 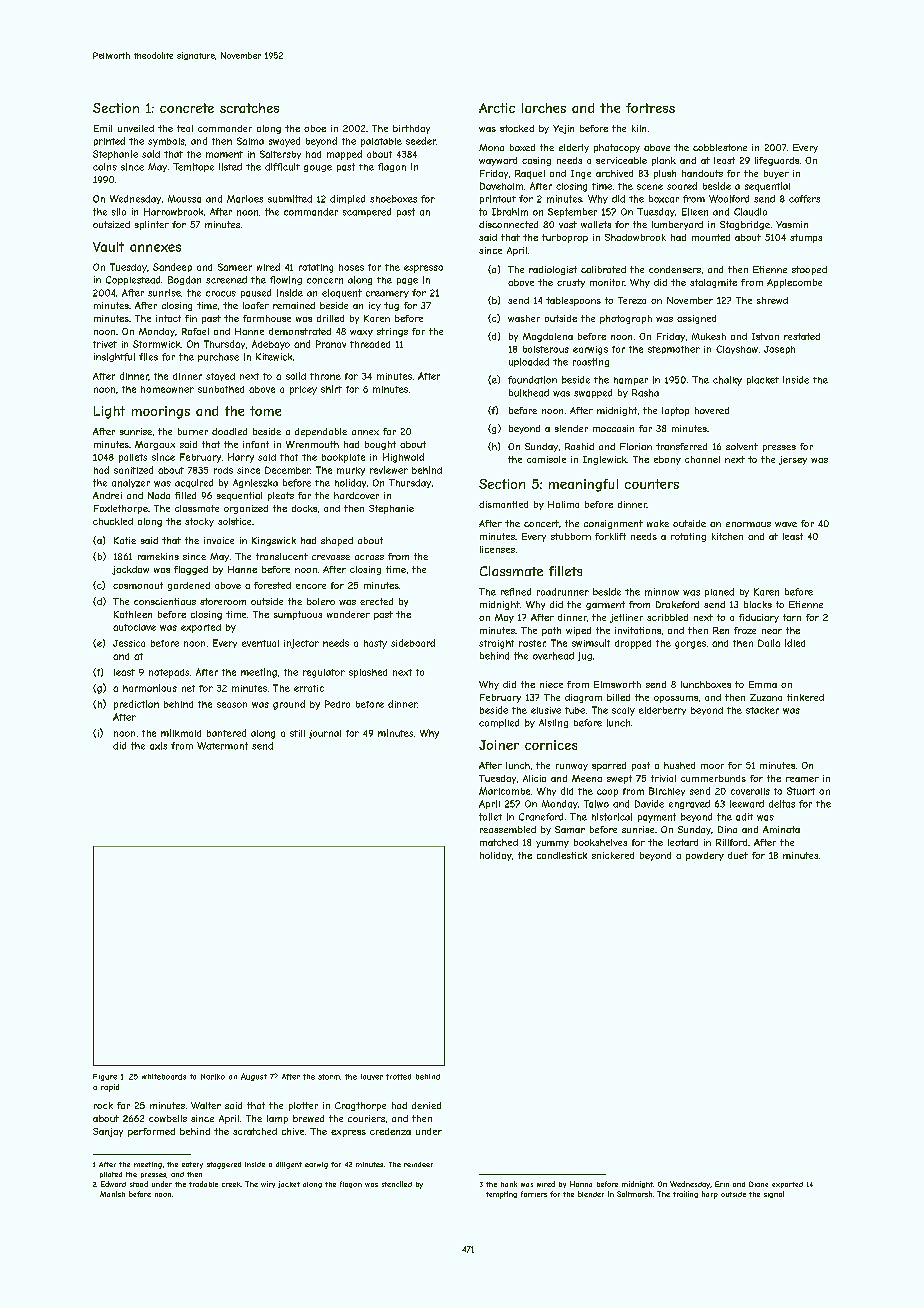 What do you see at coordinates (499, 723) in the screenshot?
I see `compiled` at bounding box center [499, 723].
